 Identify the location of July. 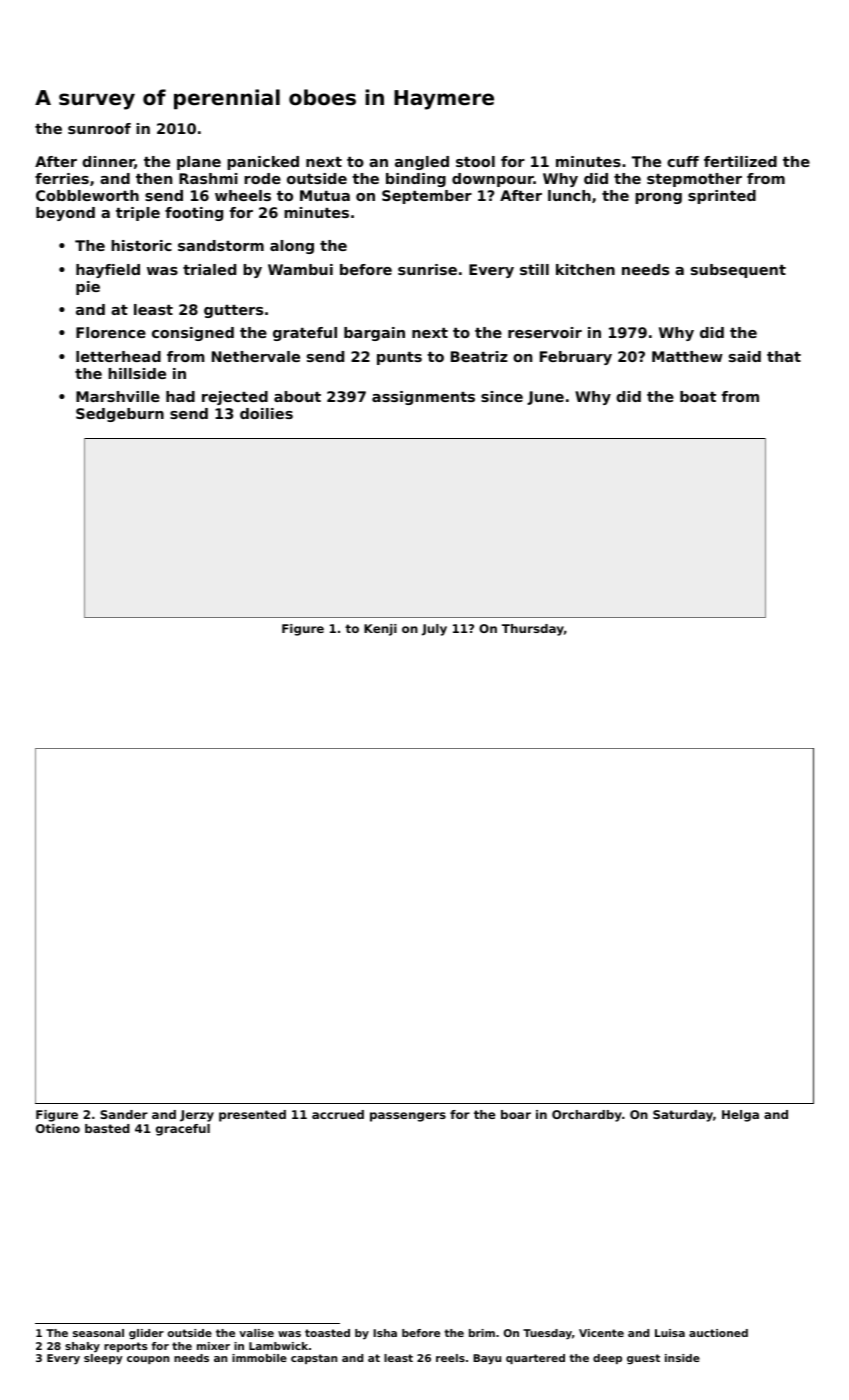
(434, 630).
